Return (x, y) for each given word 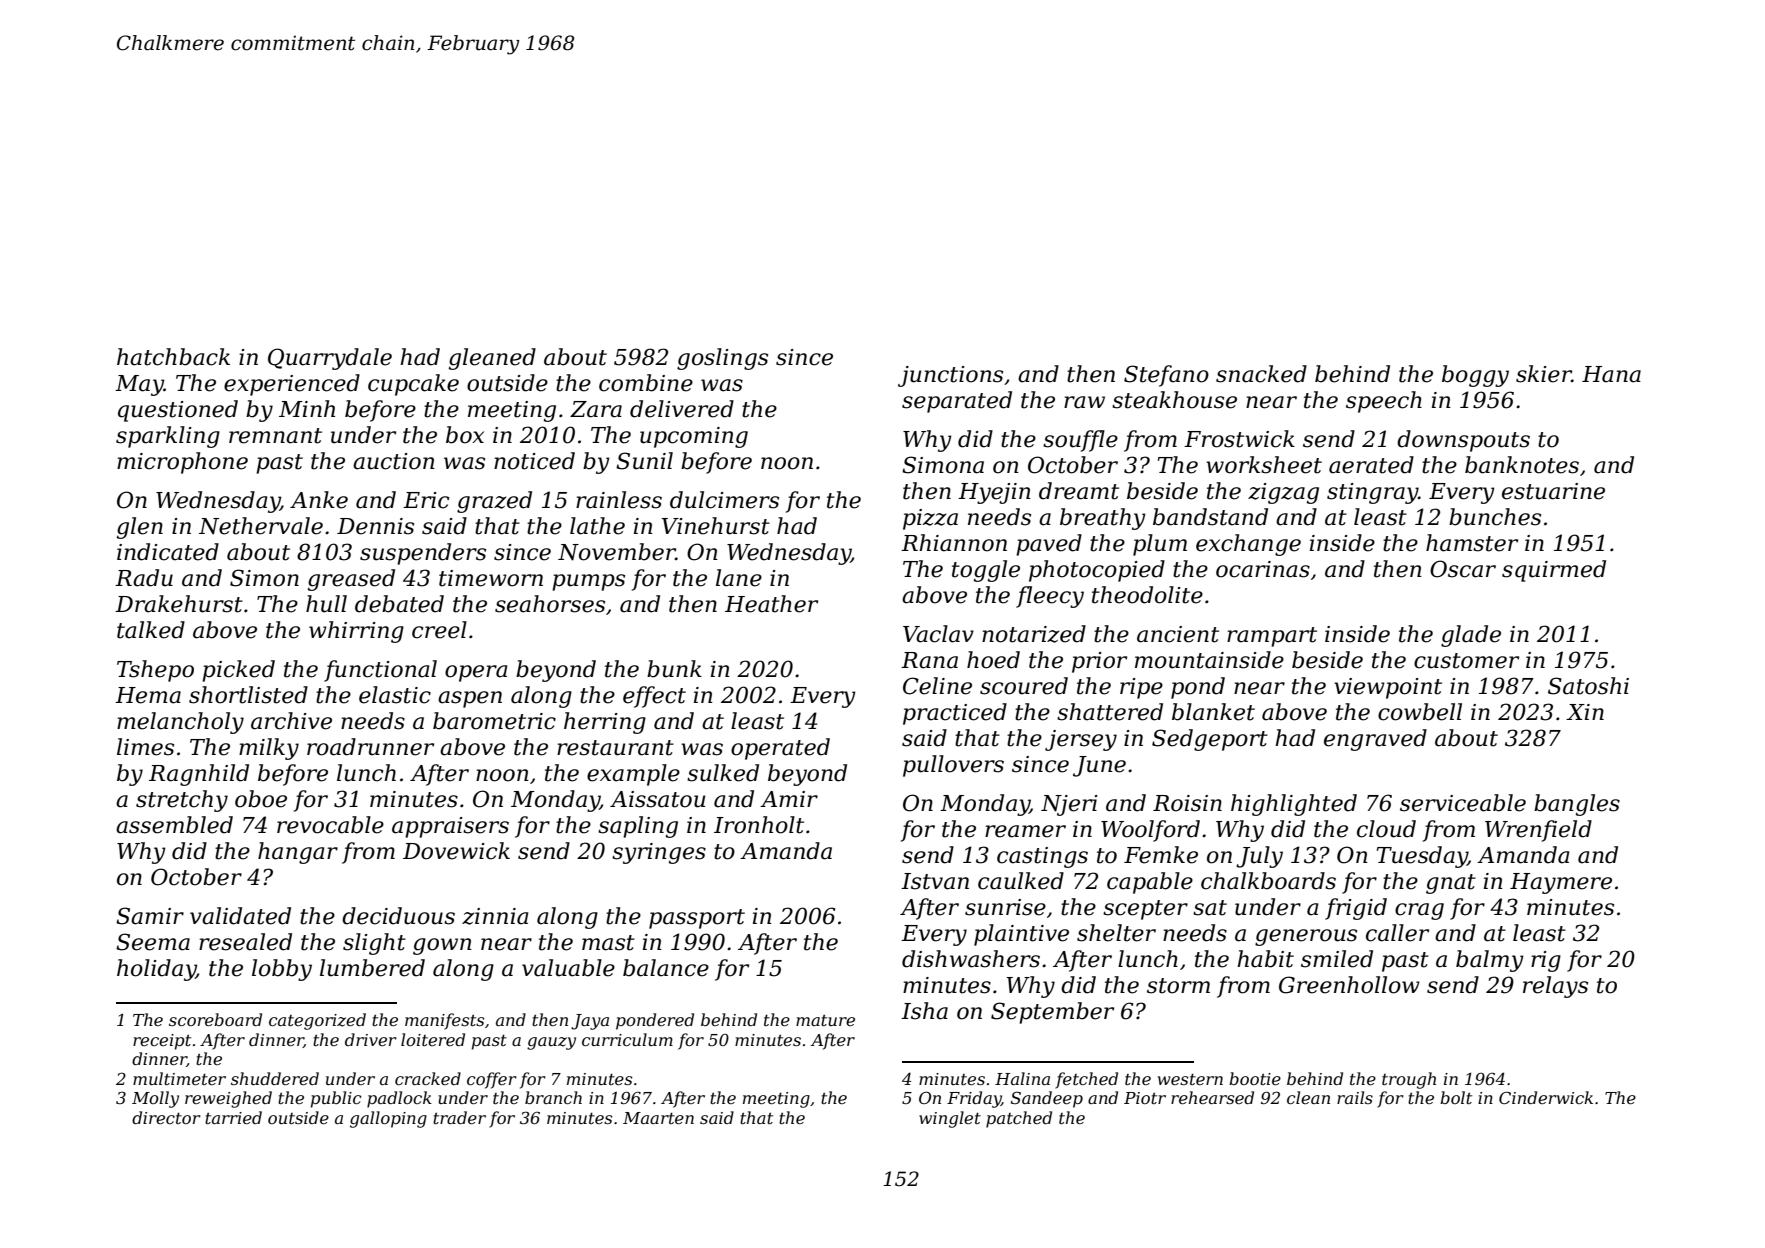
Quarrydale (330, 359)
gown (442, 946)
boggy (1475, 376)
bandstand (1210, 517)
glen (140, 528)
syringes (659, 853)
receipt (162, 1042)
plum (1160, 545)
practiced (955, 714)
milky (269, 749)
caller (1397, 933)
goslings (722, 359)
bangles (1577, 805)
